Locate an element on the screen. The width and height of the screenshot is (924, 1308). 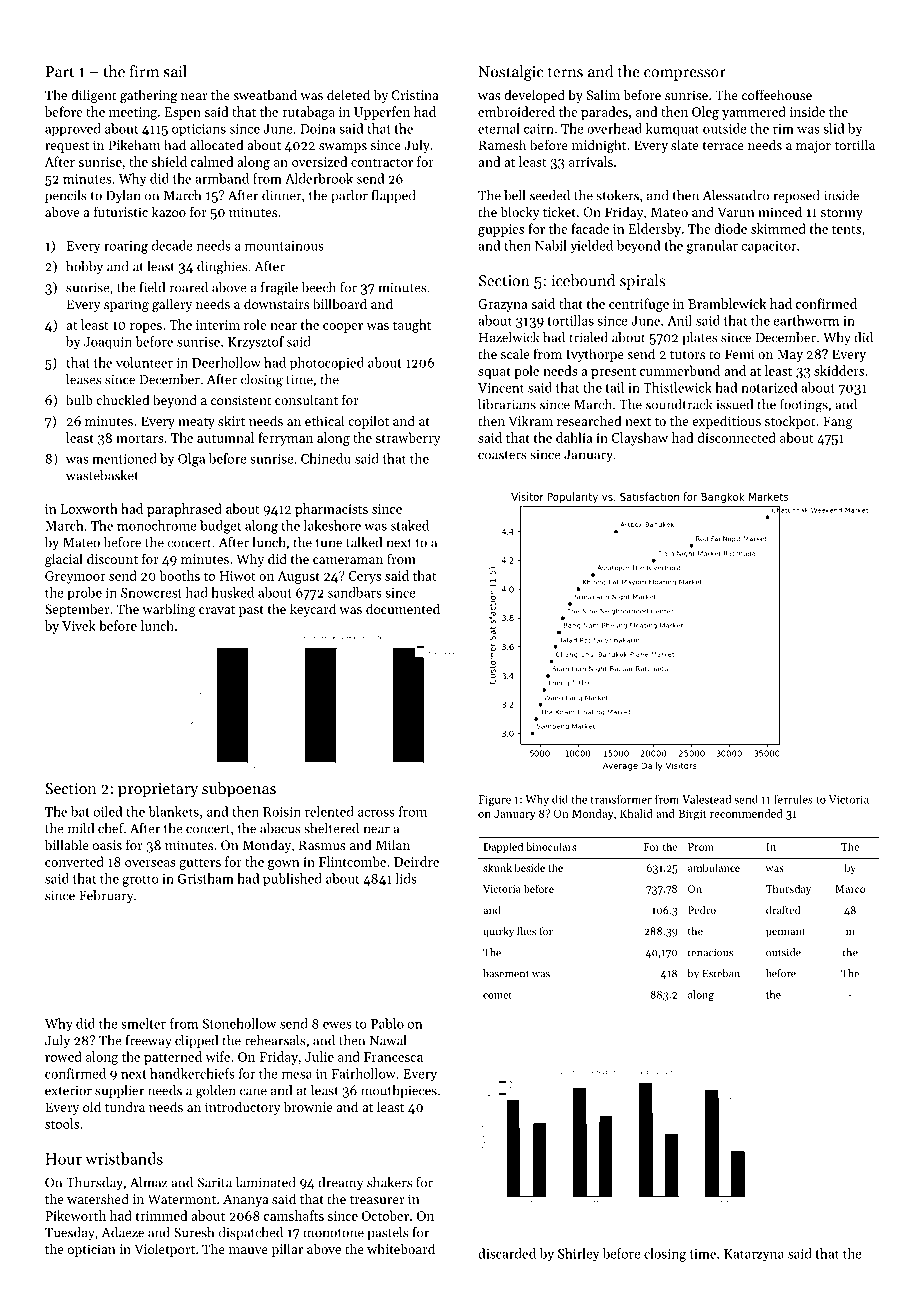
compressor is located at coordinates (685, 75).
